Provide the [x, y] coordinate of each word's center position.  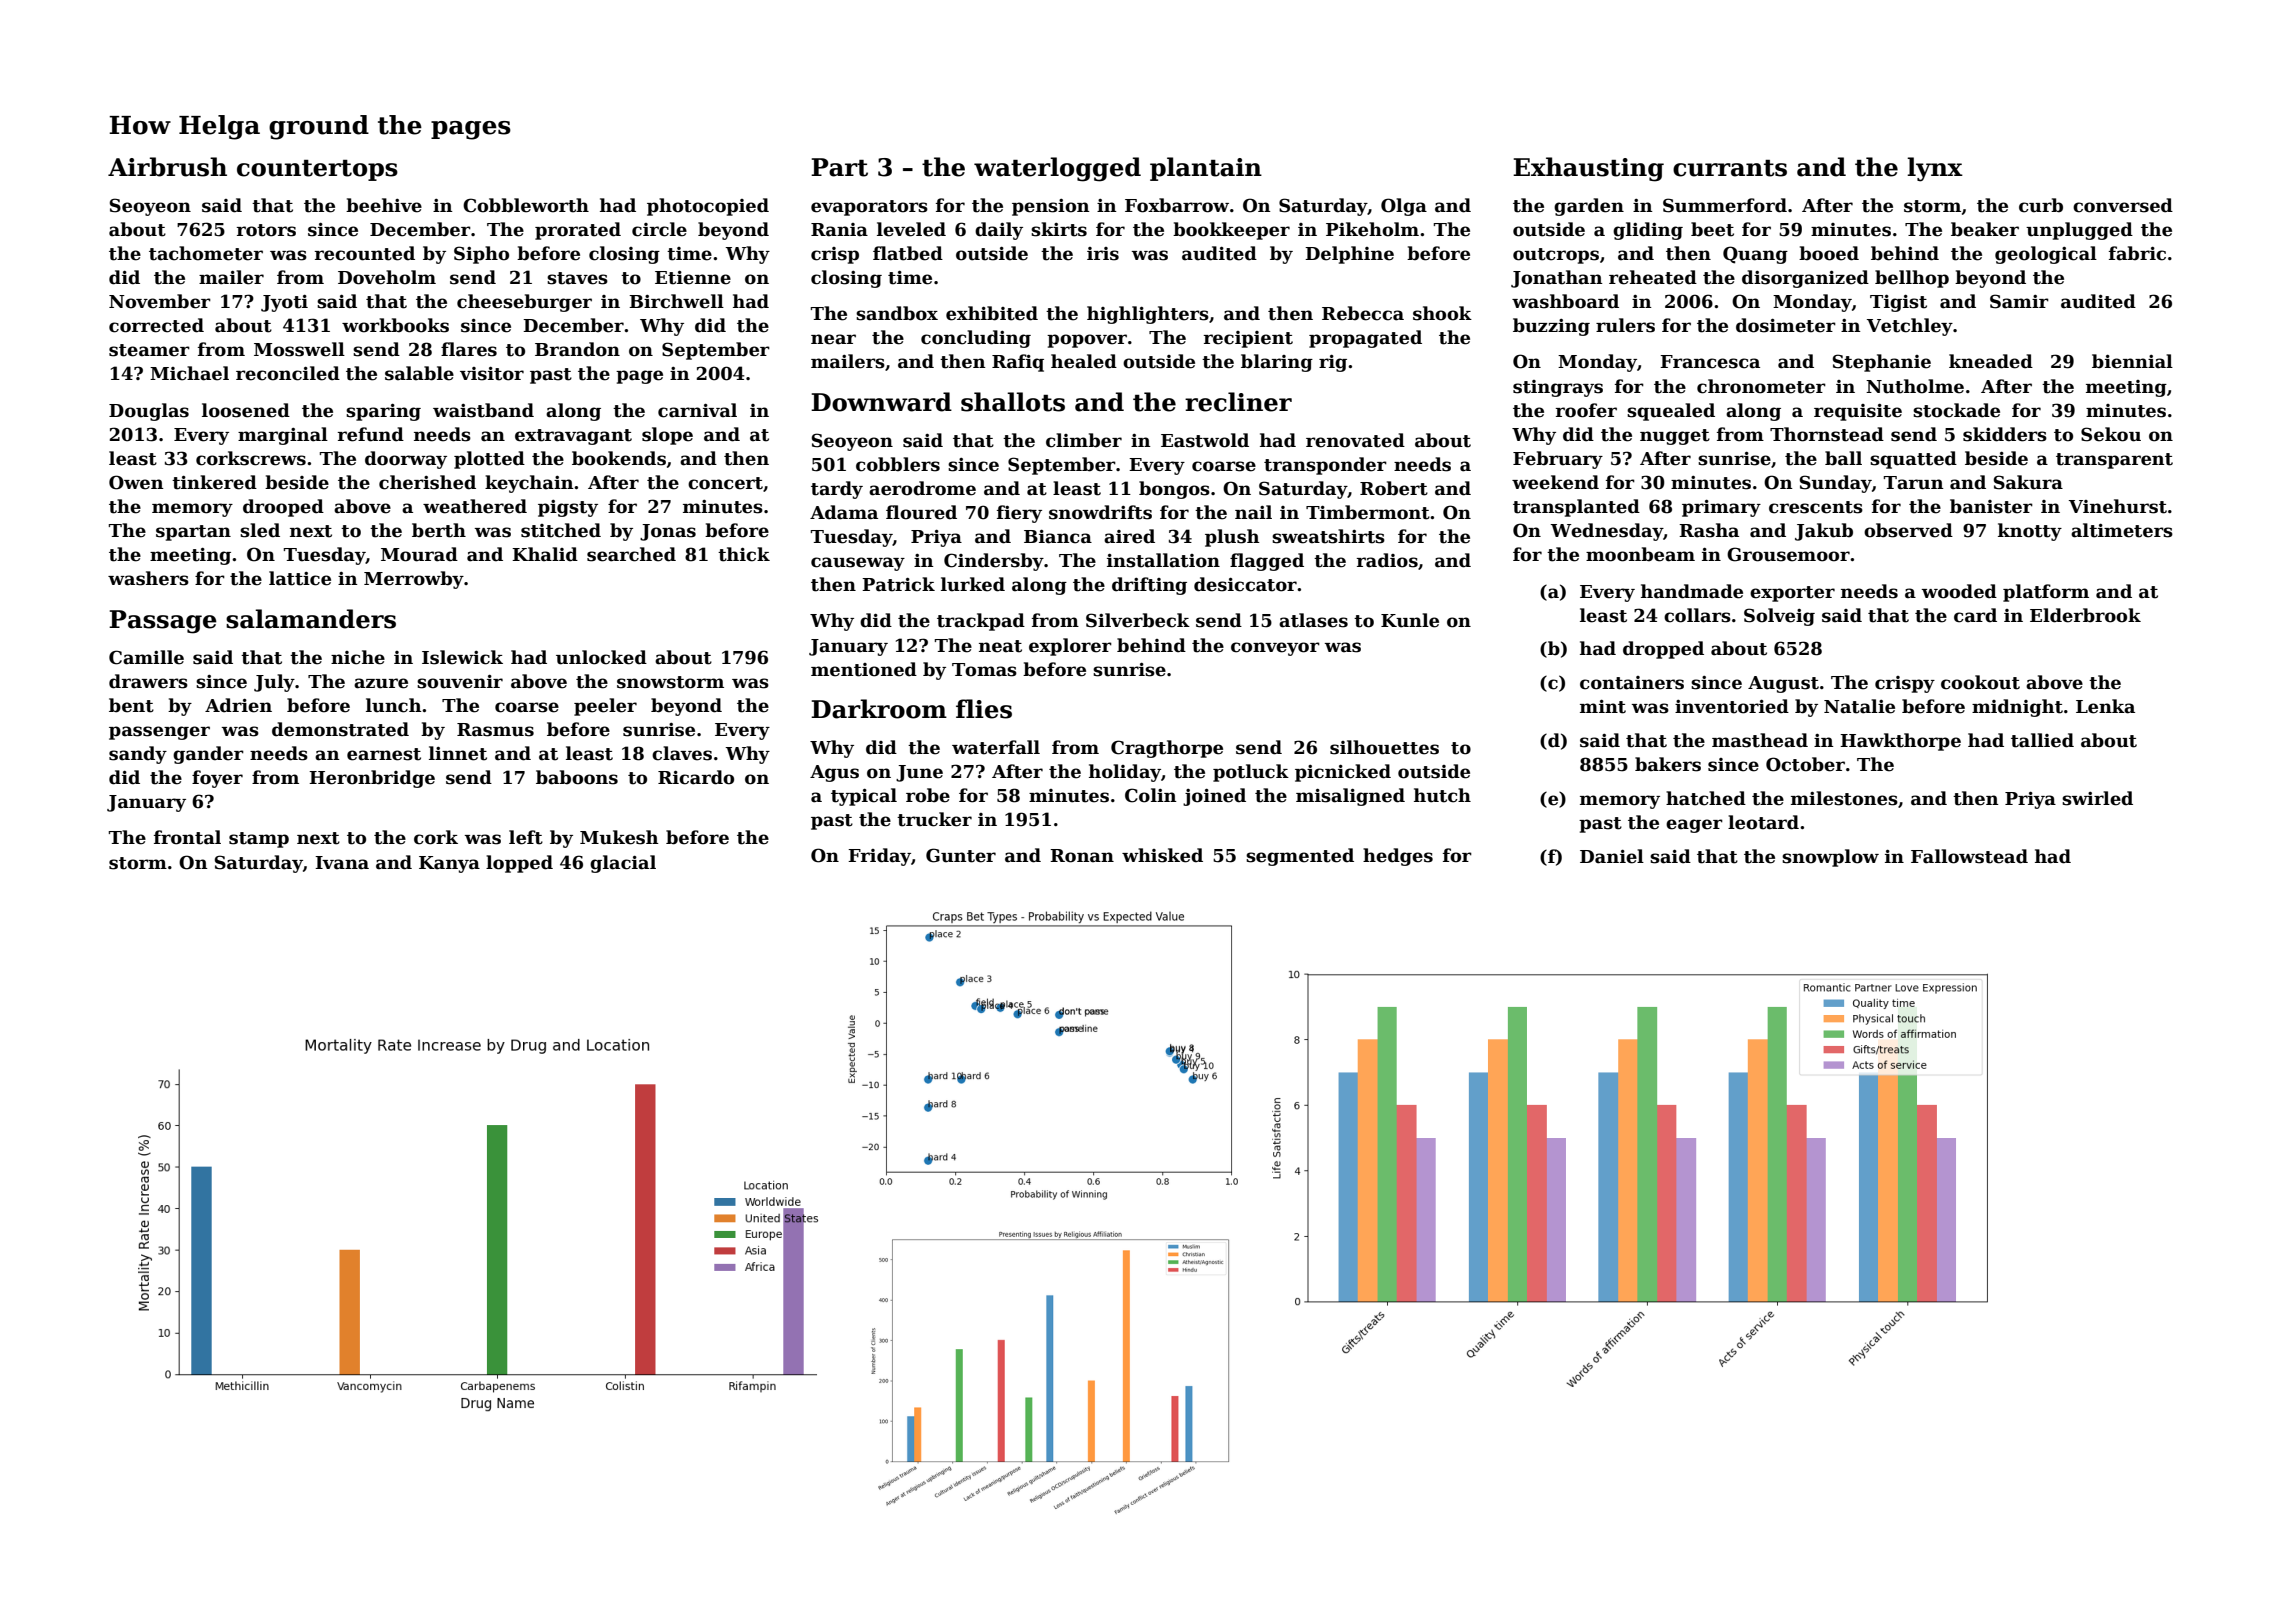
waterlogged [1057, 169]
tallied [2042, 740]
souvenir [460, 682]
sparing [383, 412]
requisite [1858, 412]
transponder [1325, 466]
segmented [1300, 857]
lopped [519, 864]
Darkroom [879, 709]
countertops [317, 170]
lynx [1935, 169]
